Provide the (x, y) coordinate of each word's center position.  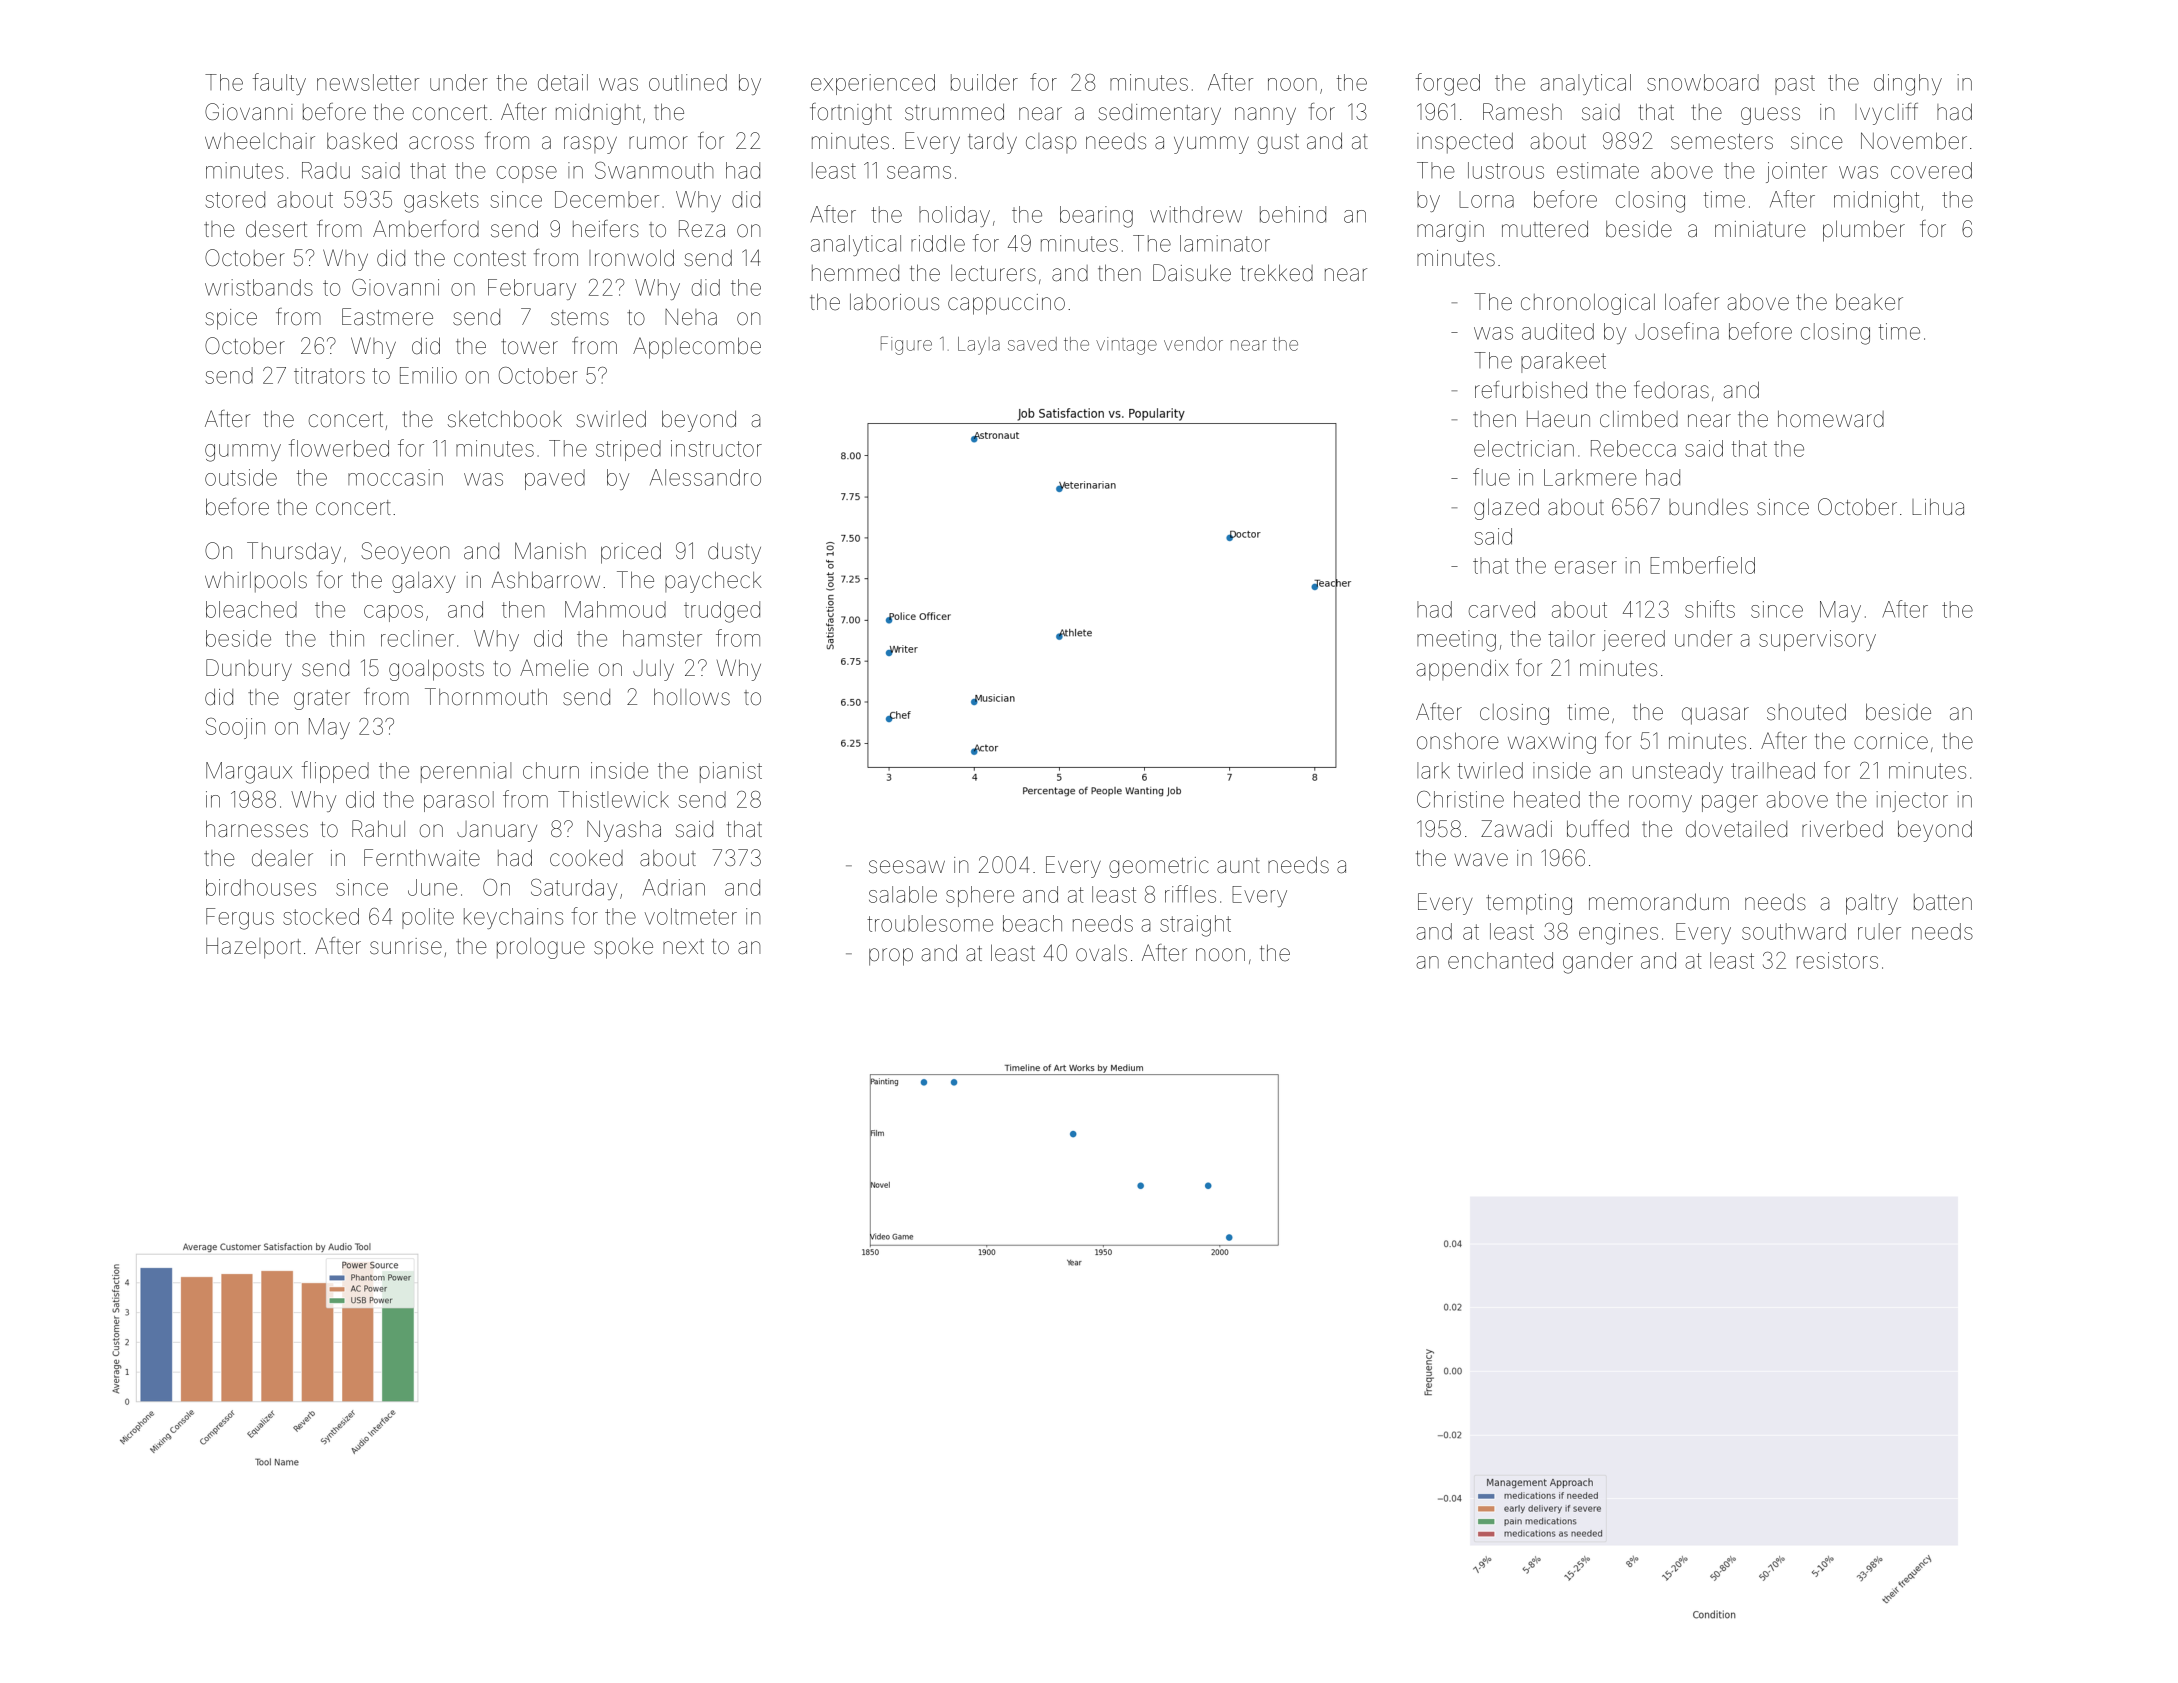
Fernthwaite (422, 858)
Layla (979, 346)
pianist (731, 772)
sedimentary (1159, 114)
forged (1448, 84)
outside (241, 477)
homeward (1831, 419)
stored (235, 199)
